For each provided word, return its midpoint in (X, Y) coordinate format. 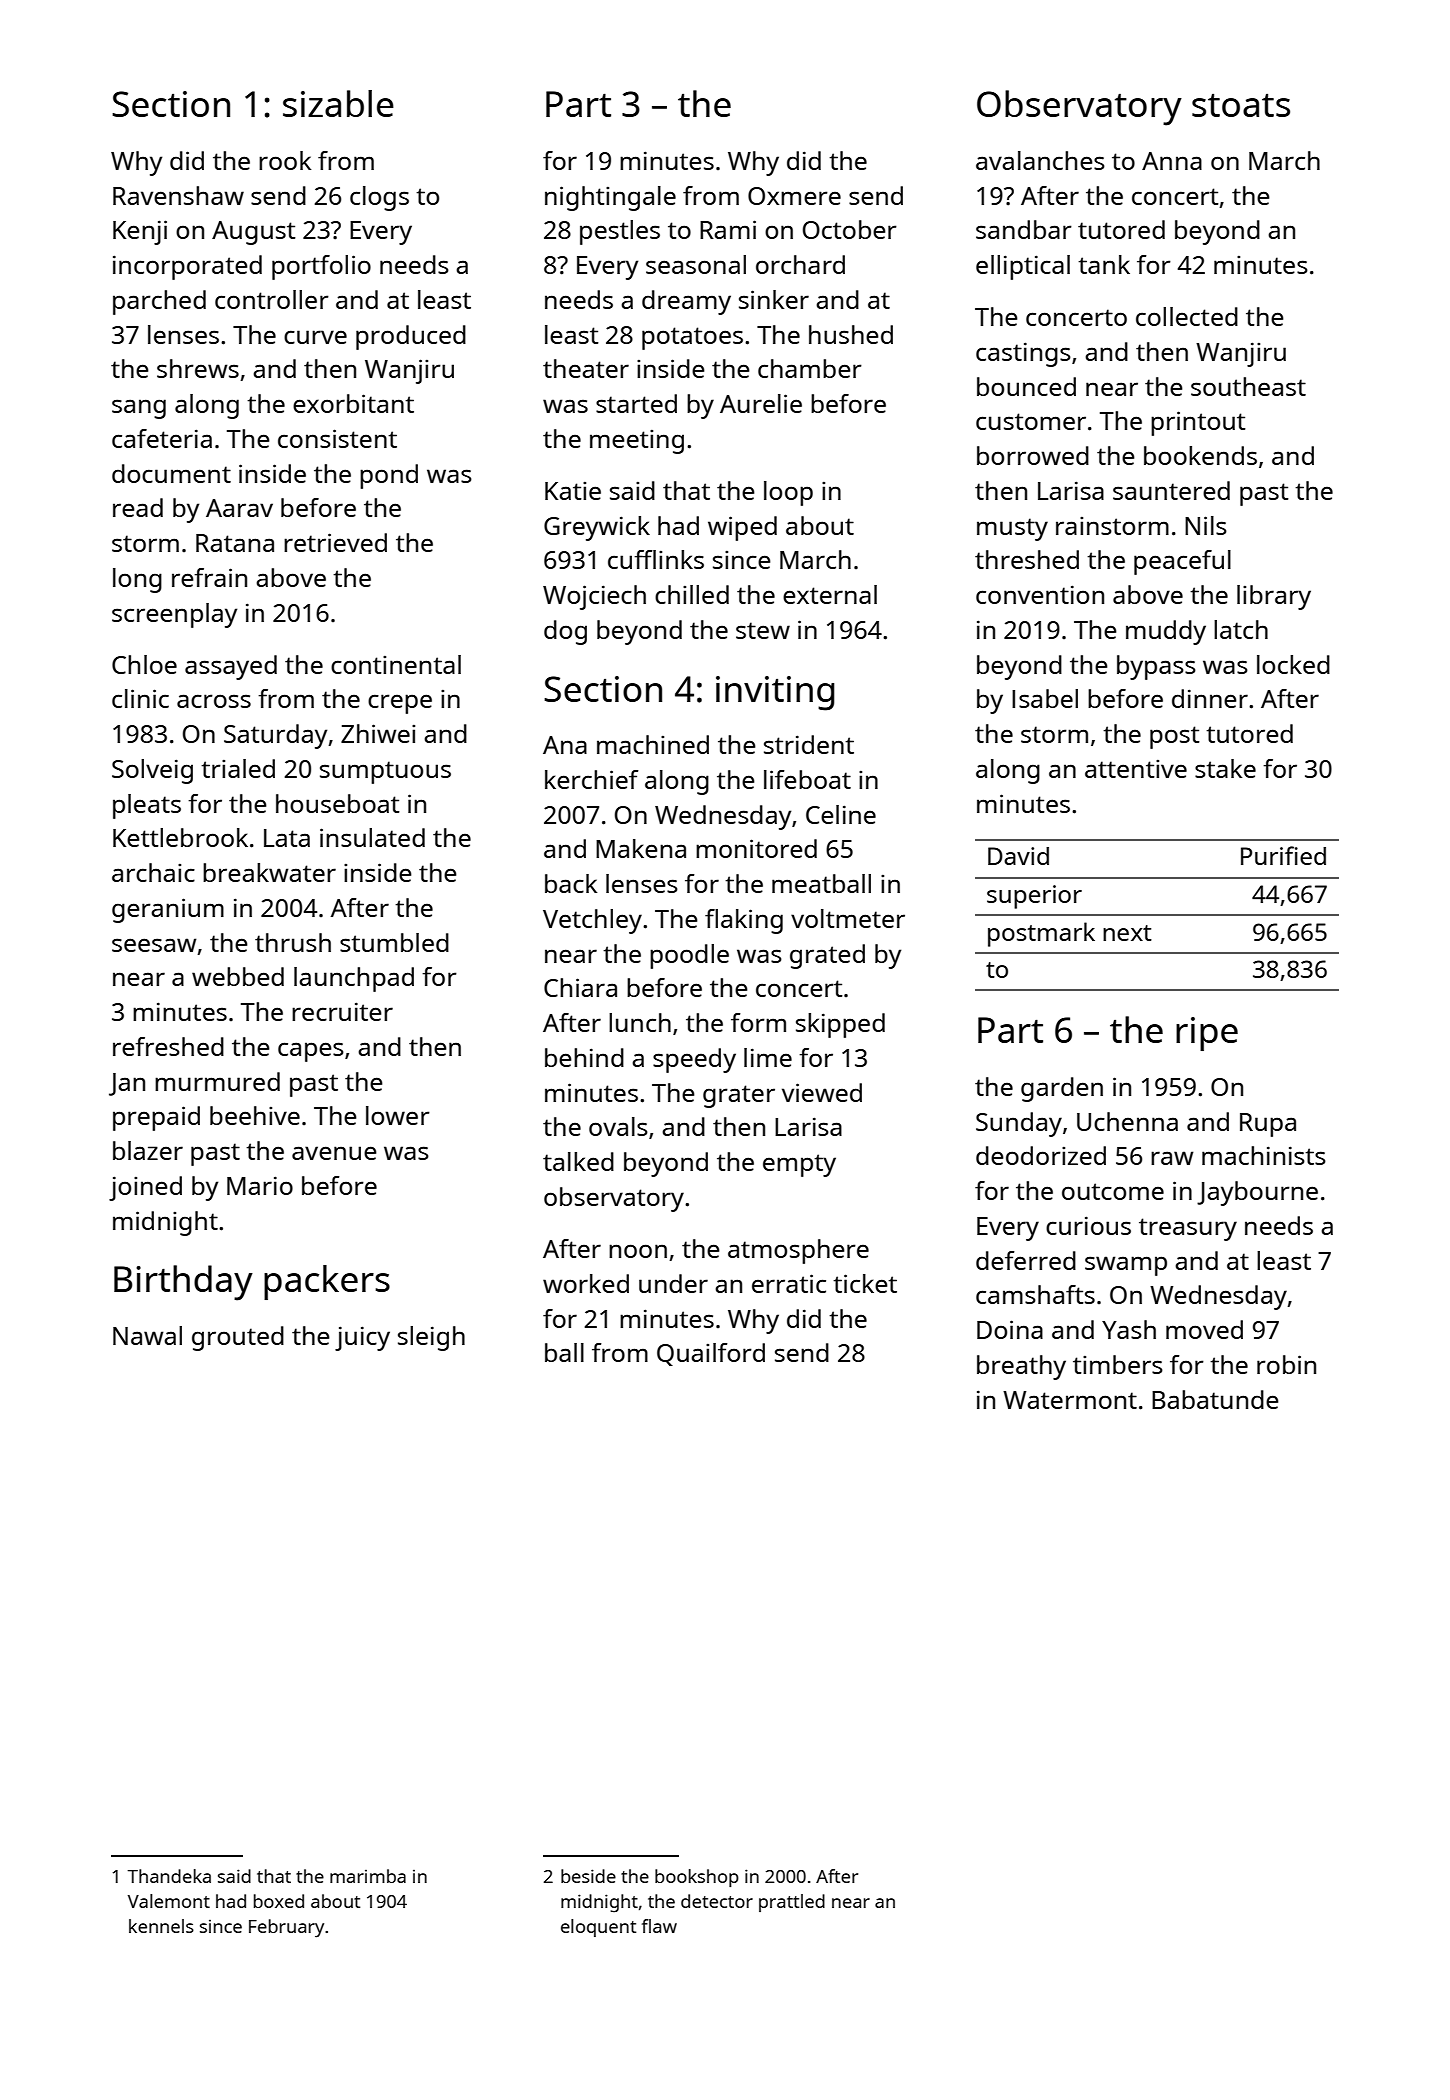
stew (763, 630)
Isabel (1045, 698)
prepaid (156, 1118)
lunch (640, 1022)
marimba (368, 1876)
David (1018, 856)
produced (411, 337)
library (1274, 597)
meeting (637, 441)
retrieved (335, 542)
